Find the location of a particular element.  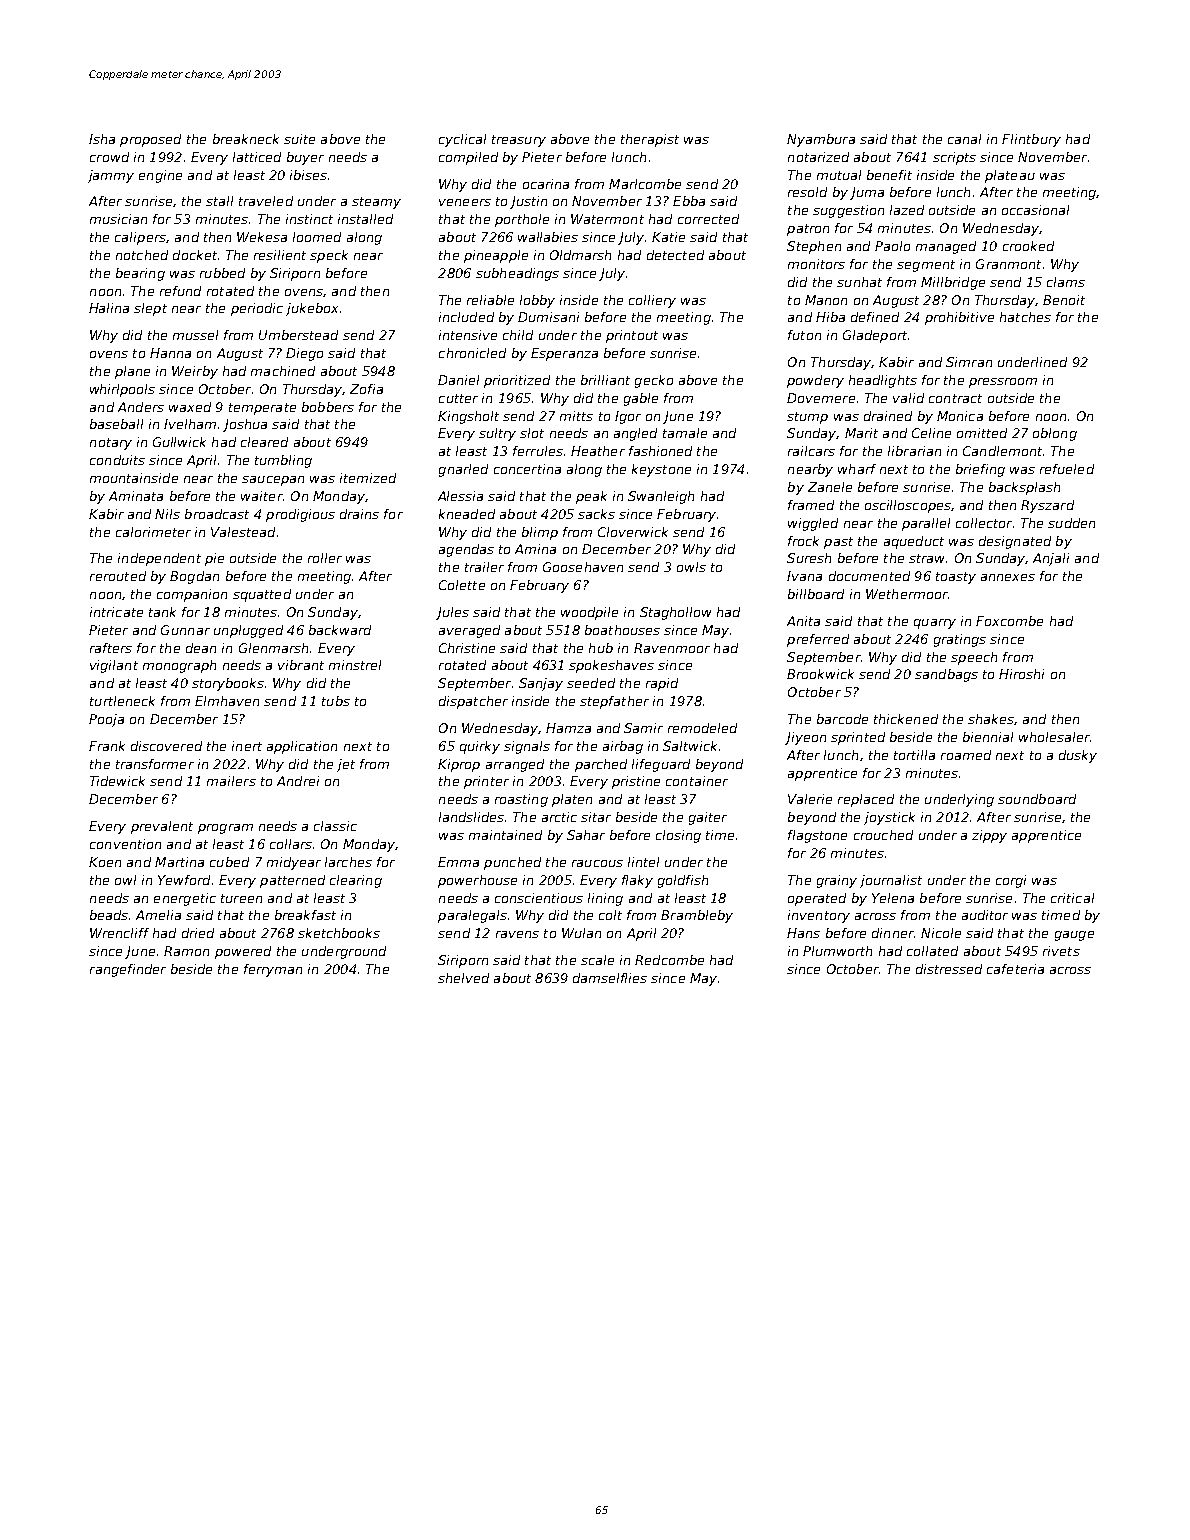

notched is located at coordinates (142, 255).
